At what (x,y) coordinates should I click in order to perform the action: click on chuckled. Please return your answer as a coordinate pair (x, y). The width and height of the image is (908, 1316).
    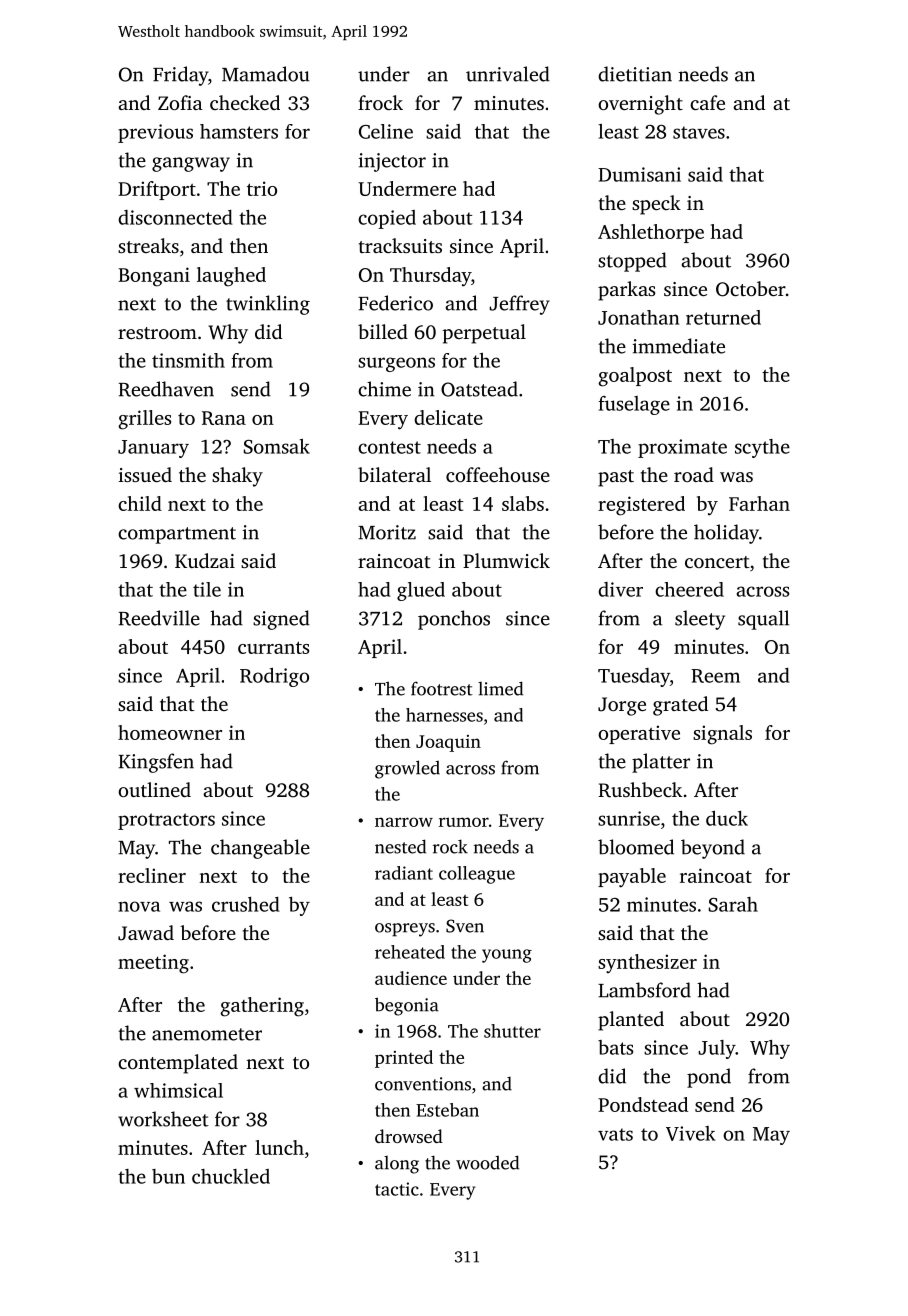
    Looking at the image, I should click on (231, 1176).
